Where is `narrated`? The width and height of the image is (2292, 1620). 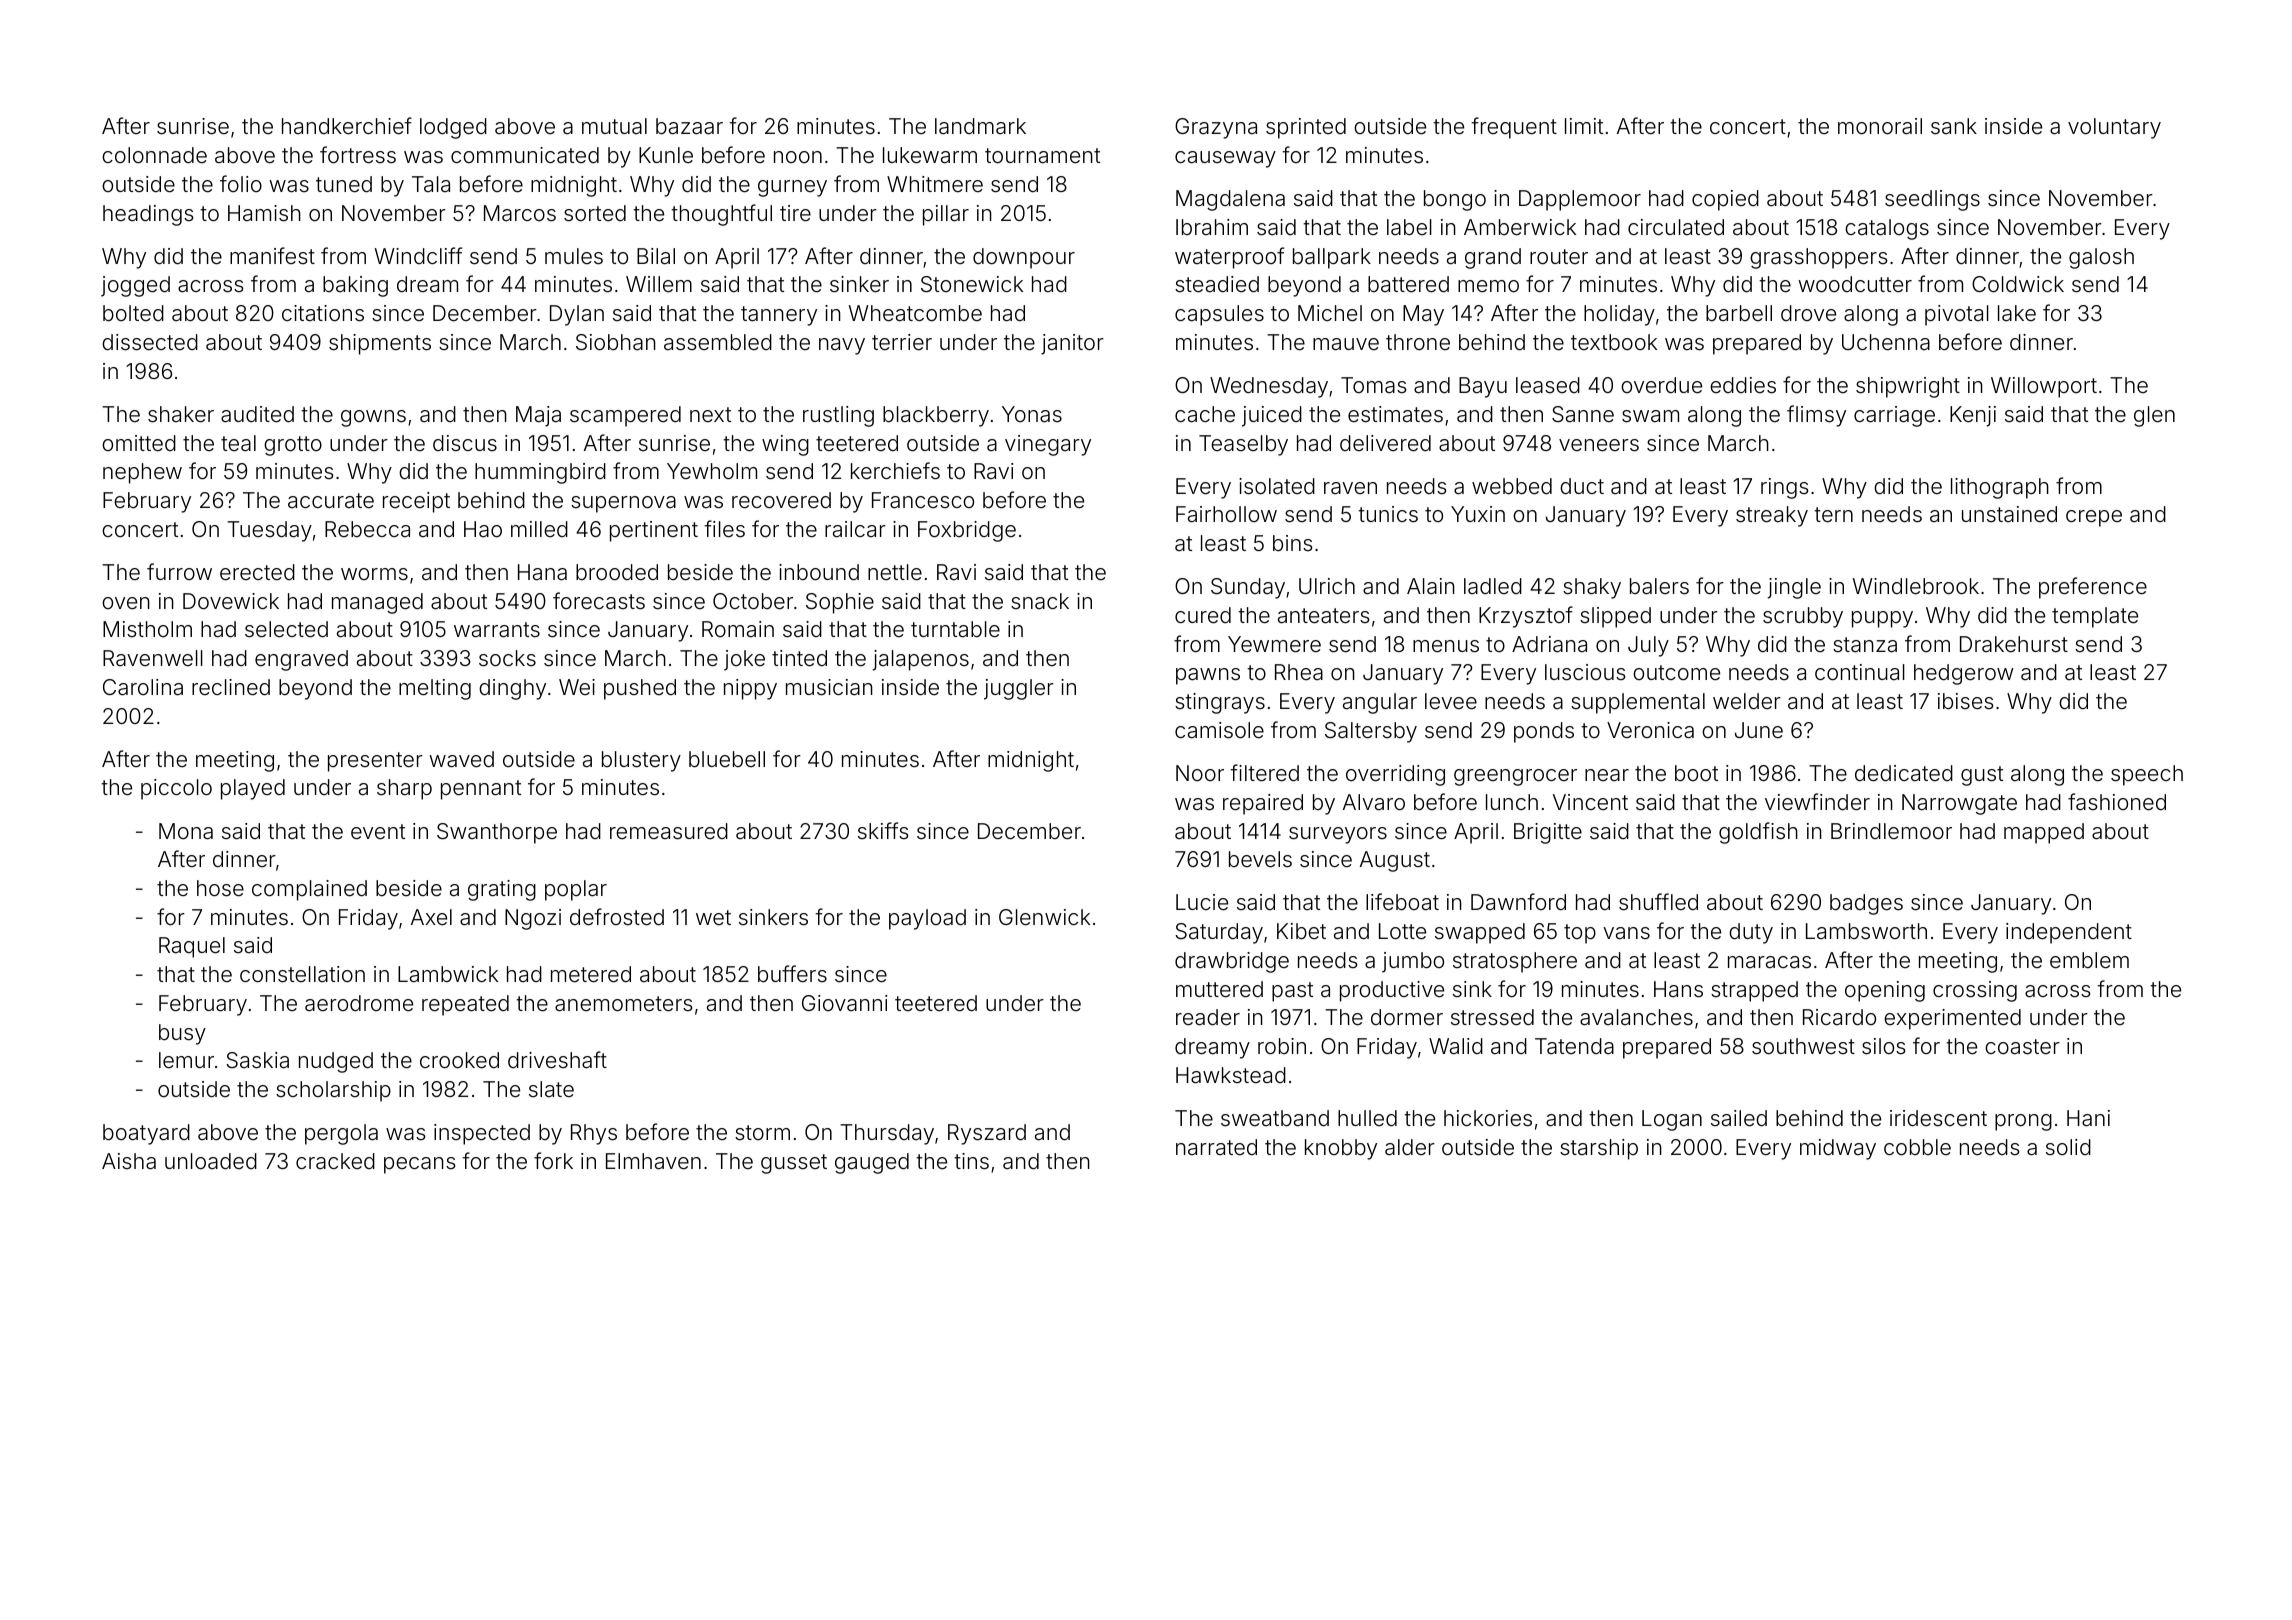
narrated is located at coordinates (1216, 1147).
